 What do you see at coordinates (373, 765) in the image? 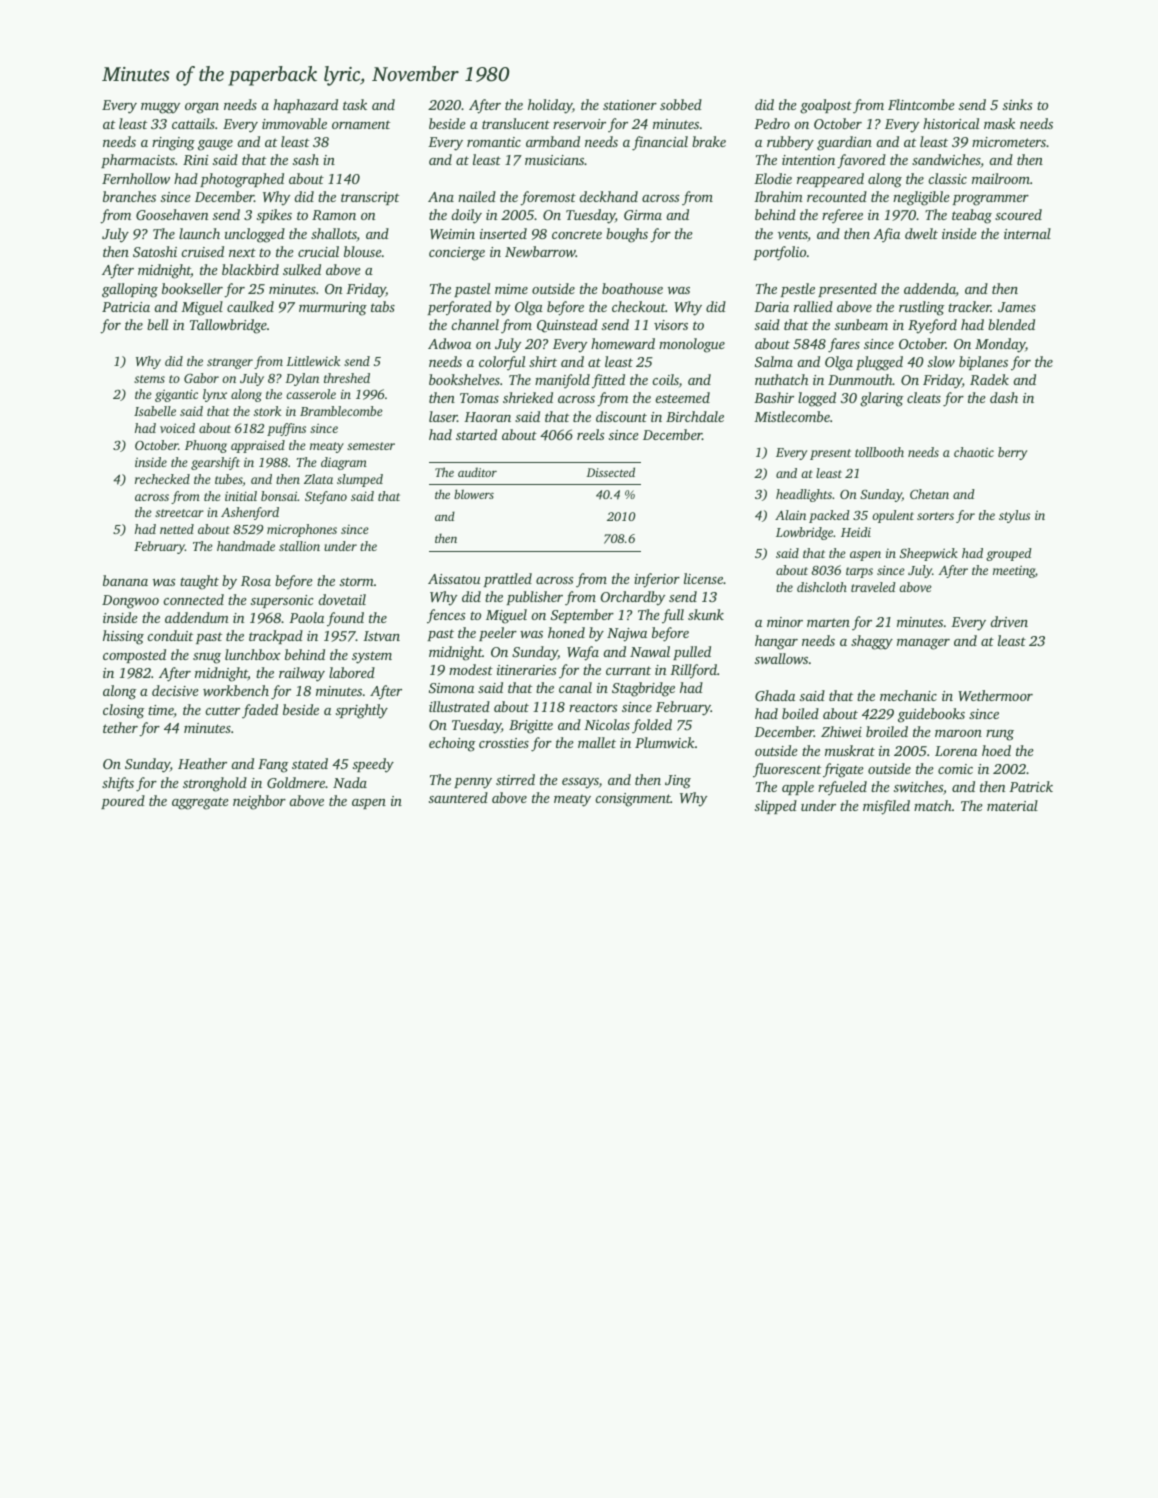
I see `speedy` at bounding box center [373, 765].
